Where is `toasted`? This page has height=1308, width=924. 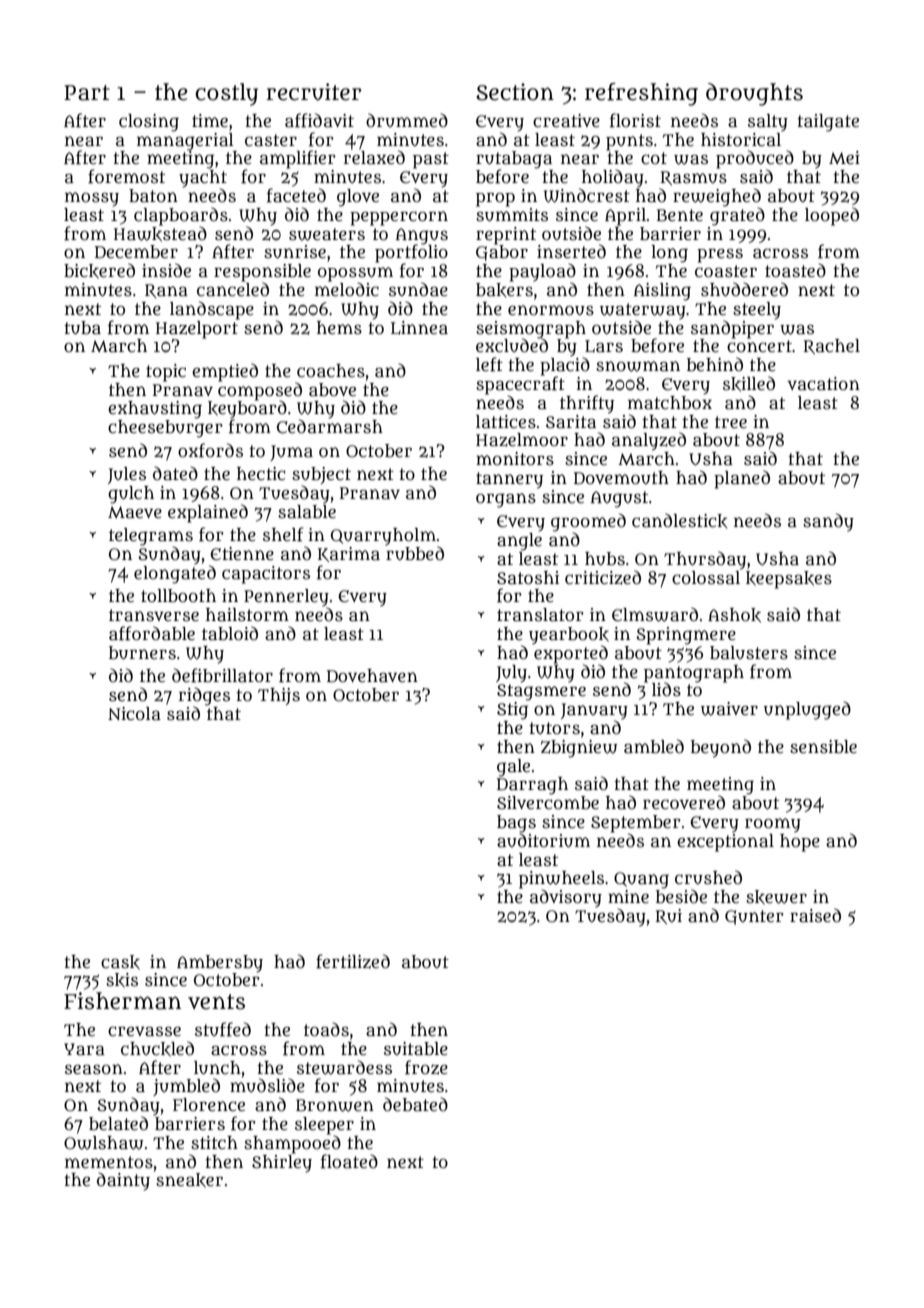
toasted is located at coordinates (795, 270).
